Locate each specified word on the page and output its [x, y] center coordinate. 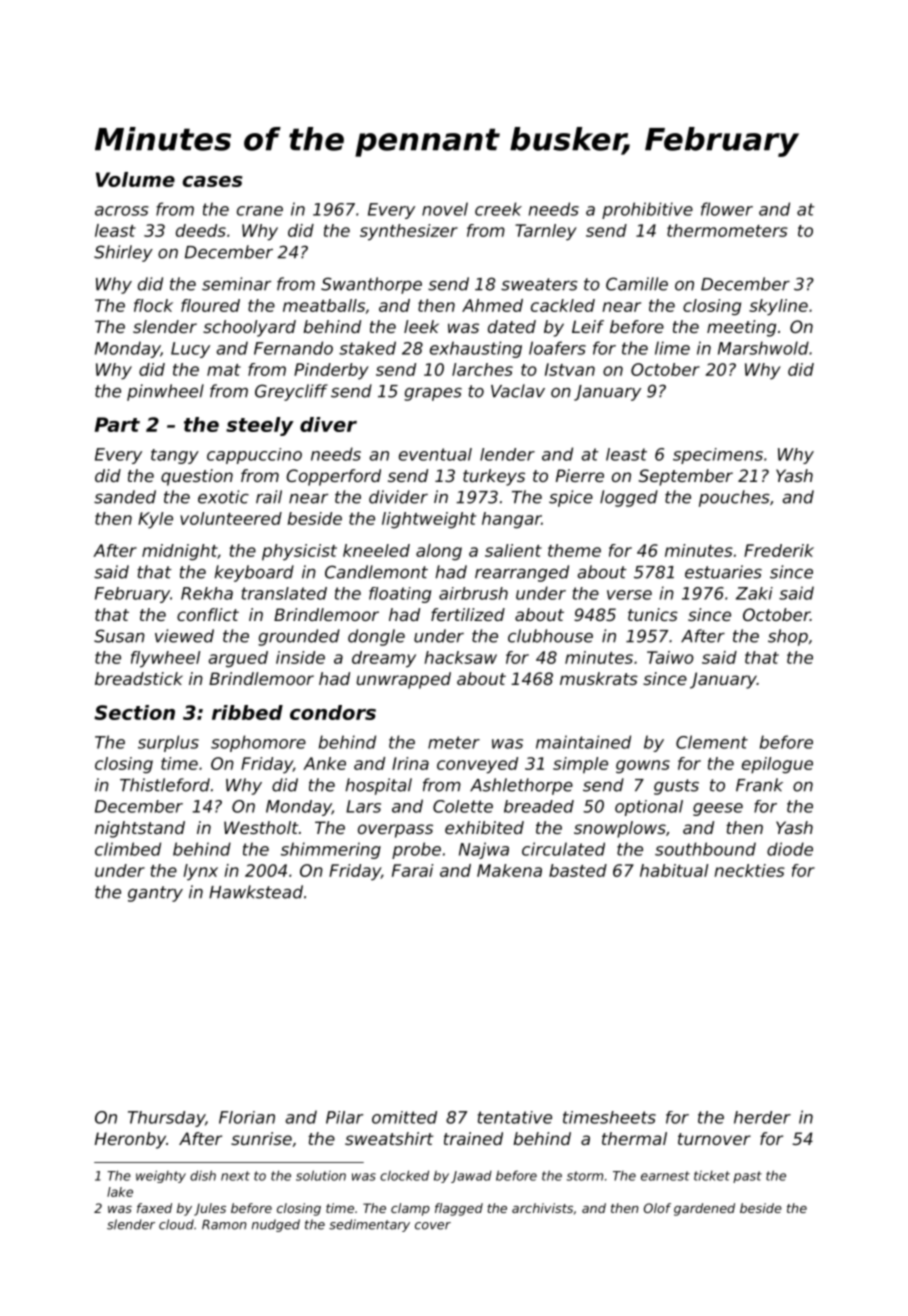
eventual [435, 454]
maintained [583, 742]
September [686, 477]
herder [762, 1117]
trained [473, 1138]
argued [238, 659]
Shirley [123, 253]
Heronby [130, 1140]
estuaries [723, 572]
